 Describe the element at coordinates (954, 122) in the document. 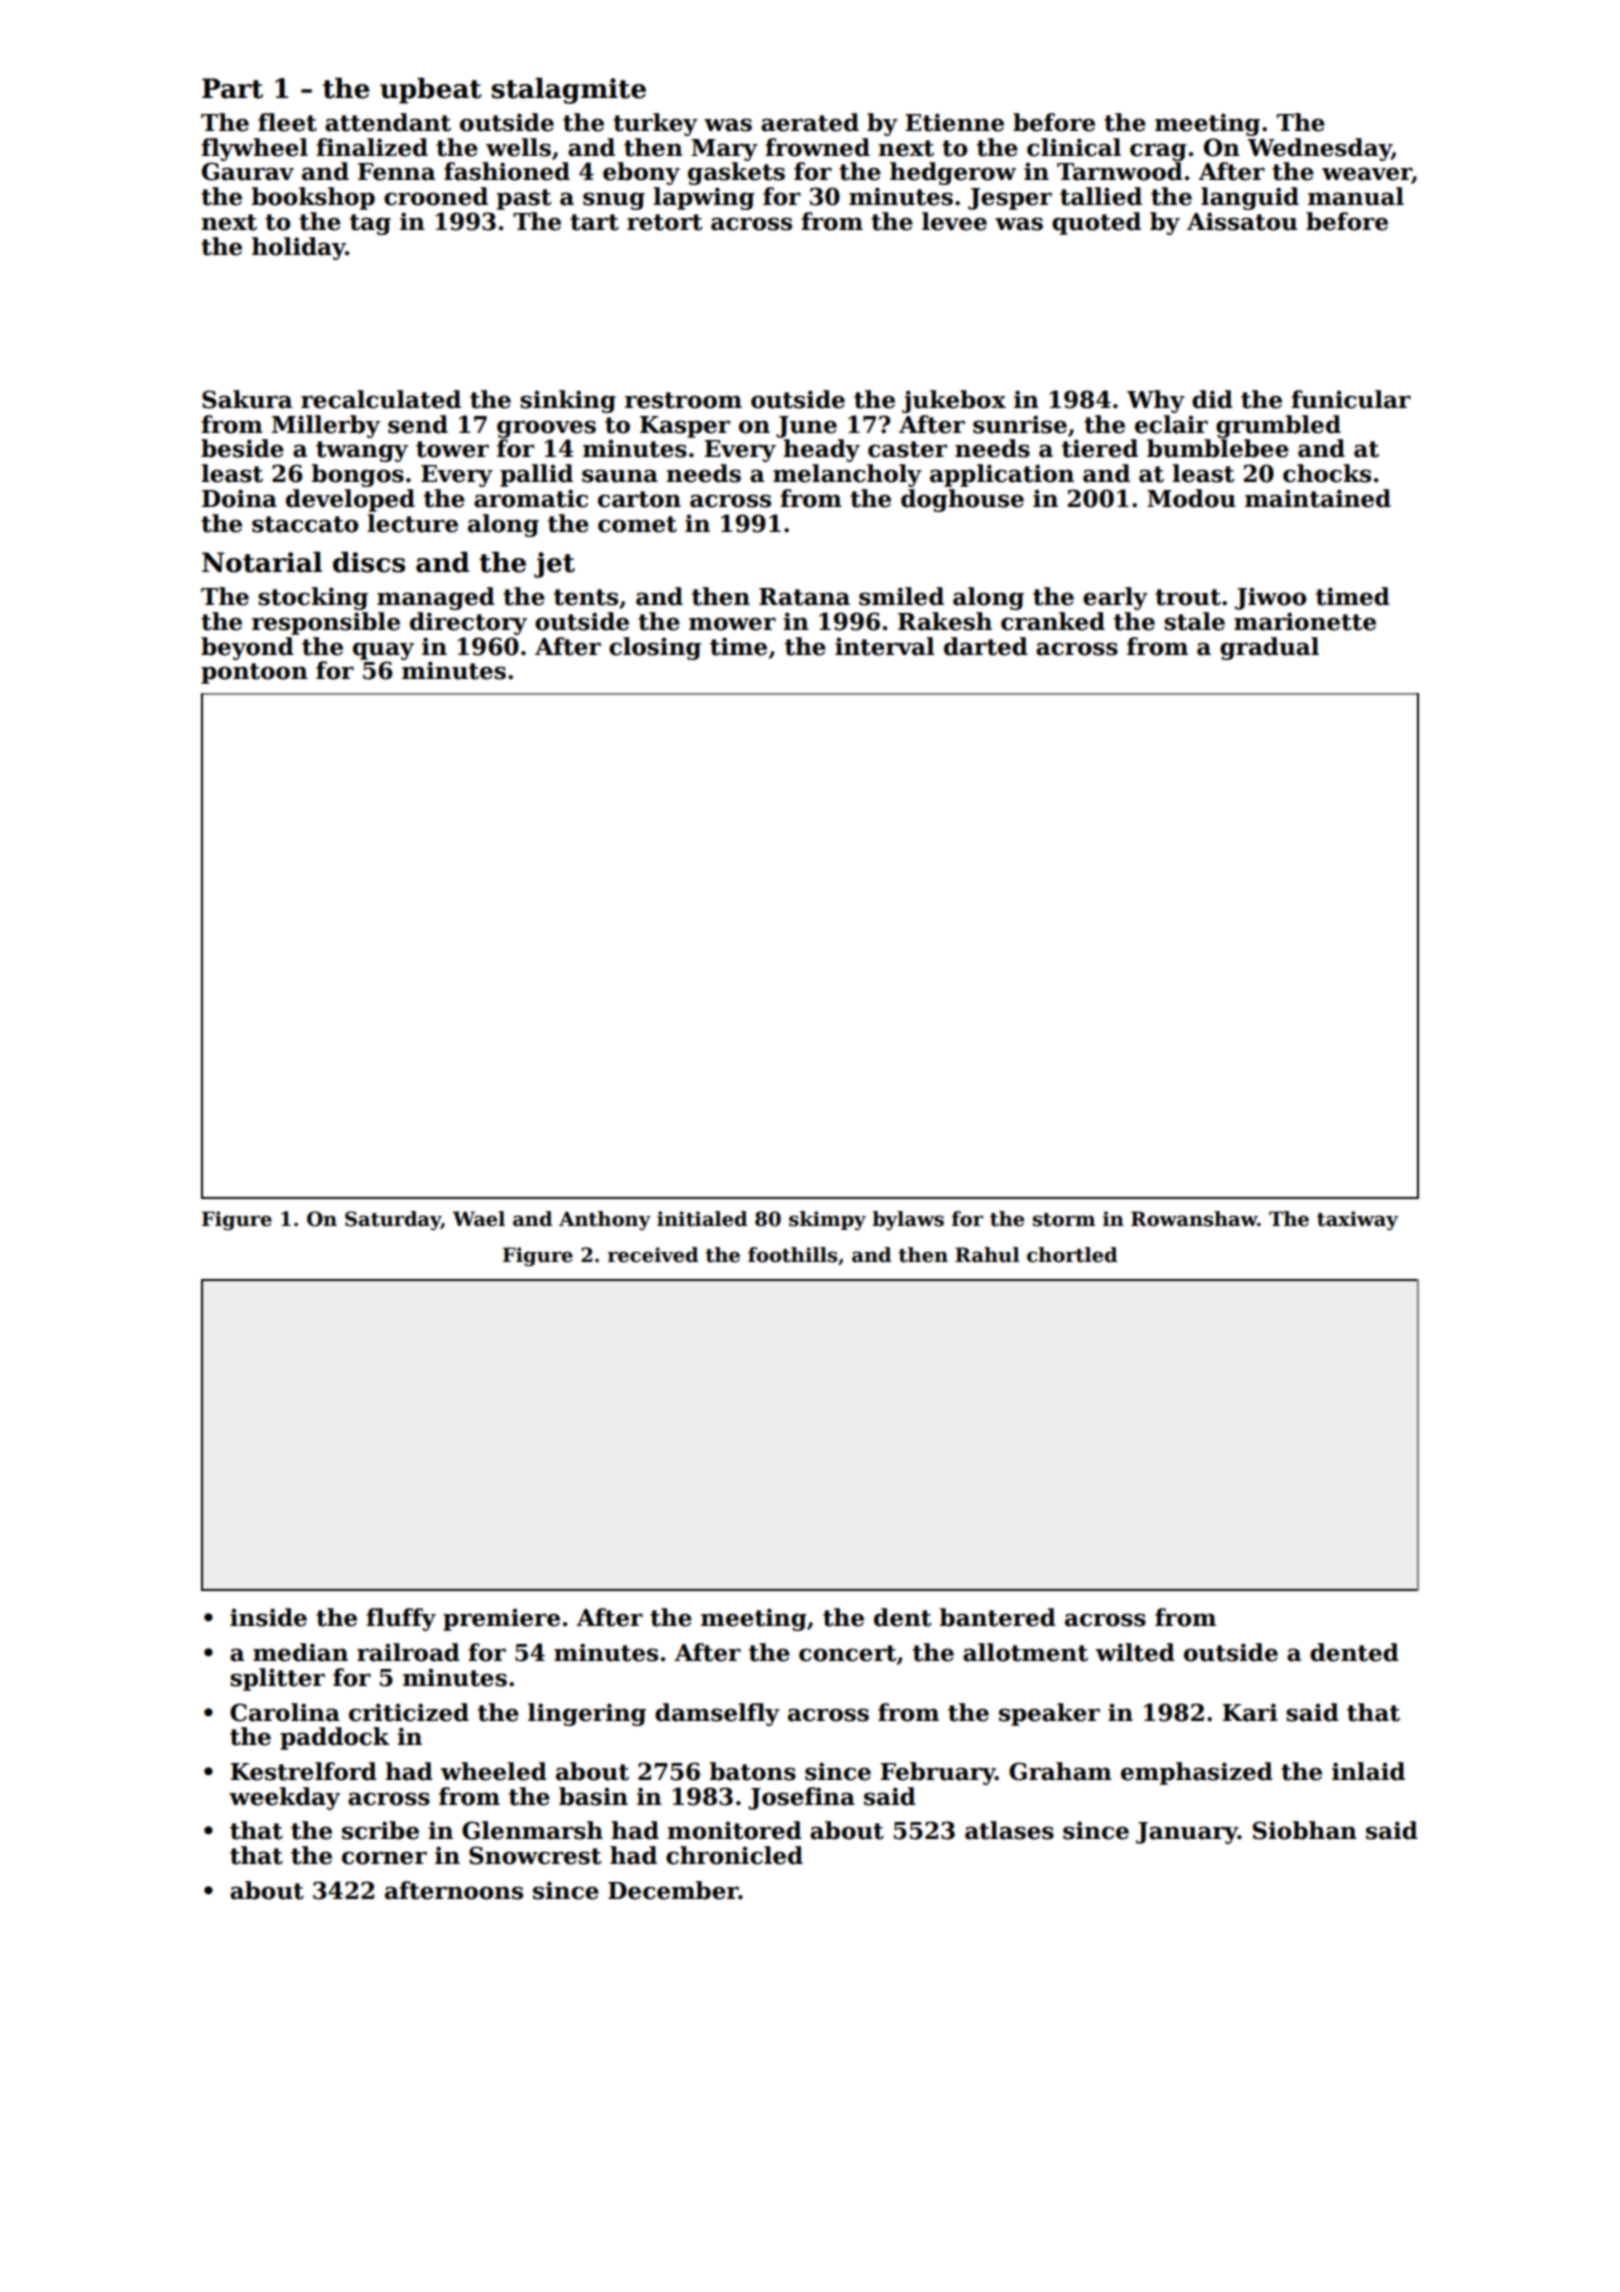

I see `Etienne` at that location.
